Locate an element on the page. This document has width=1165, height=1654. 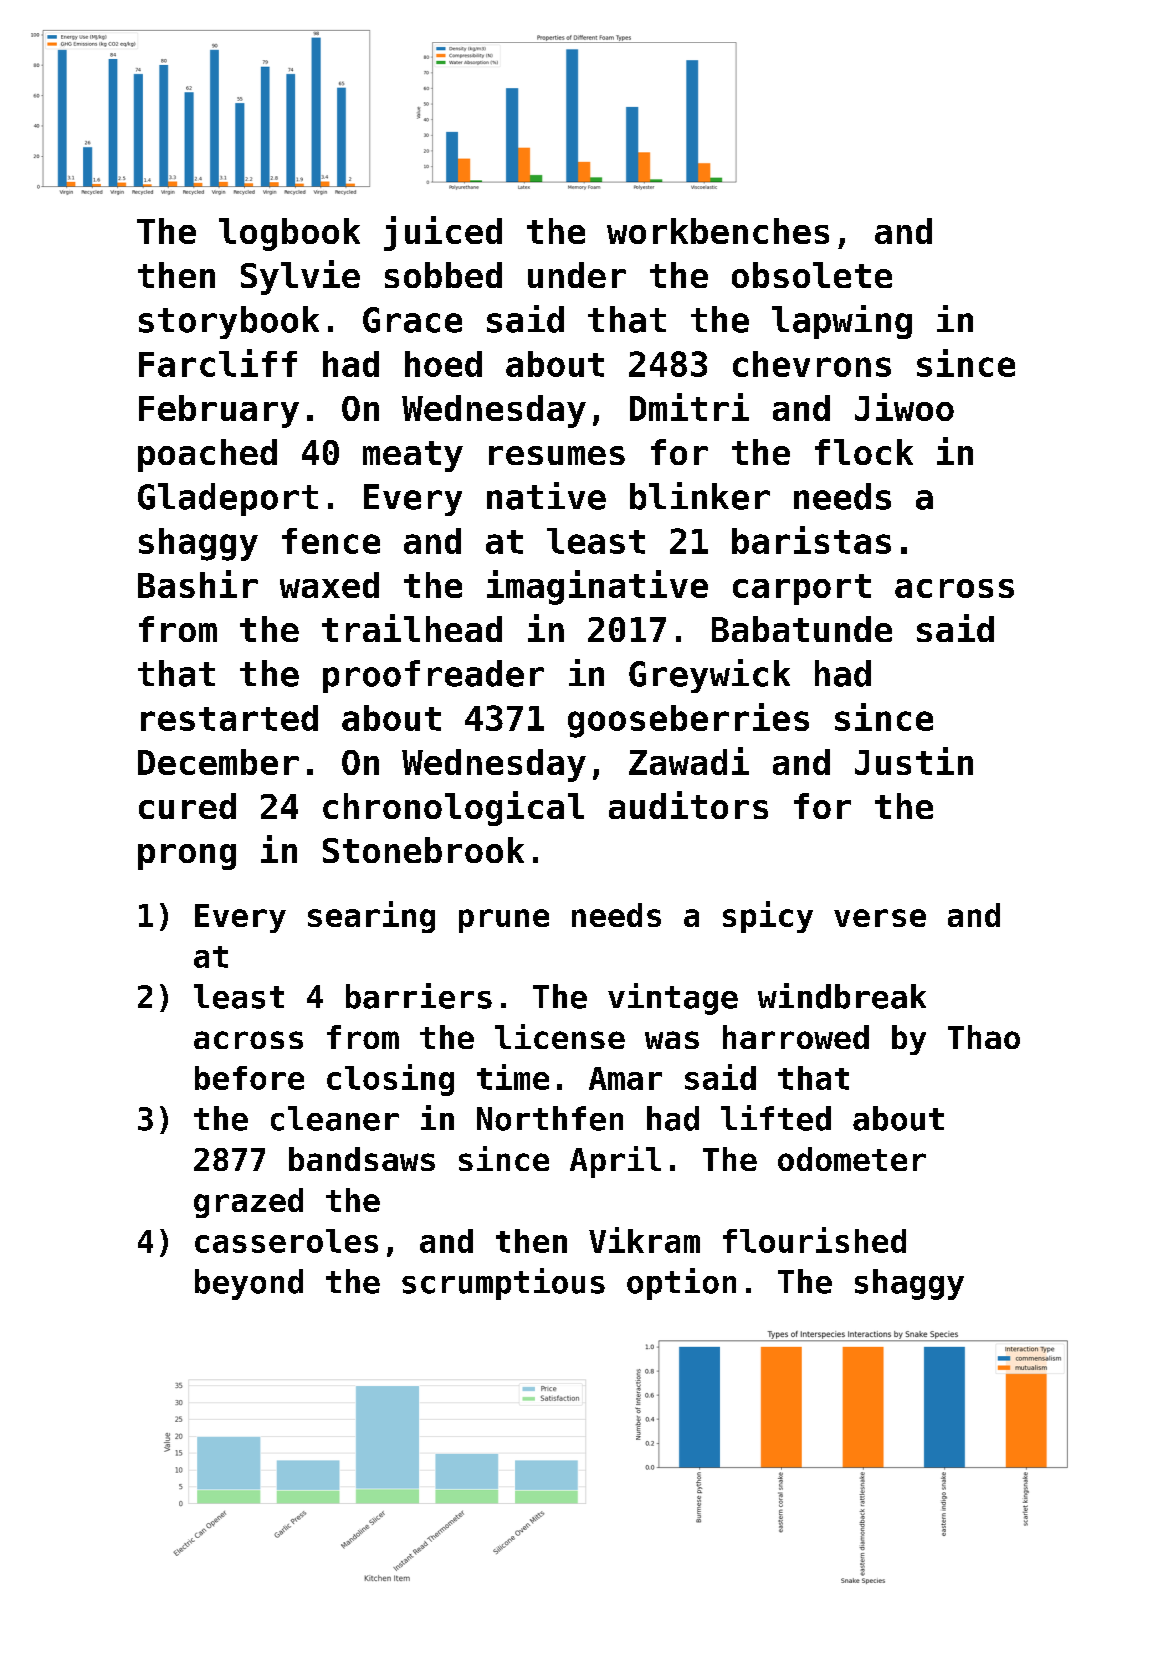
resumes is located at coordinates (557, 455).
